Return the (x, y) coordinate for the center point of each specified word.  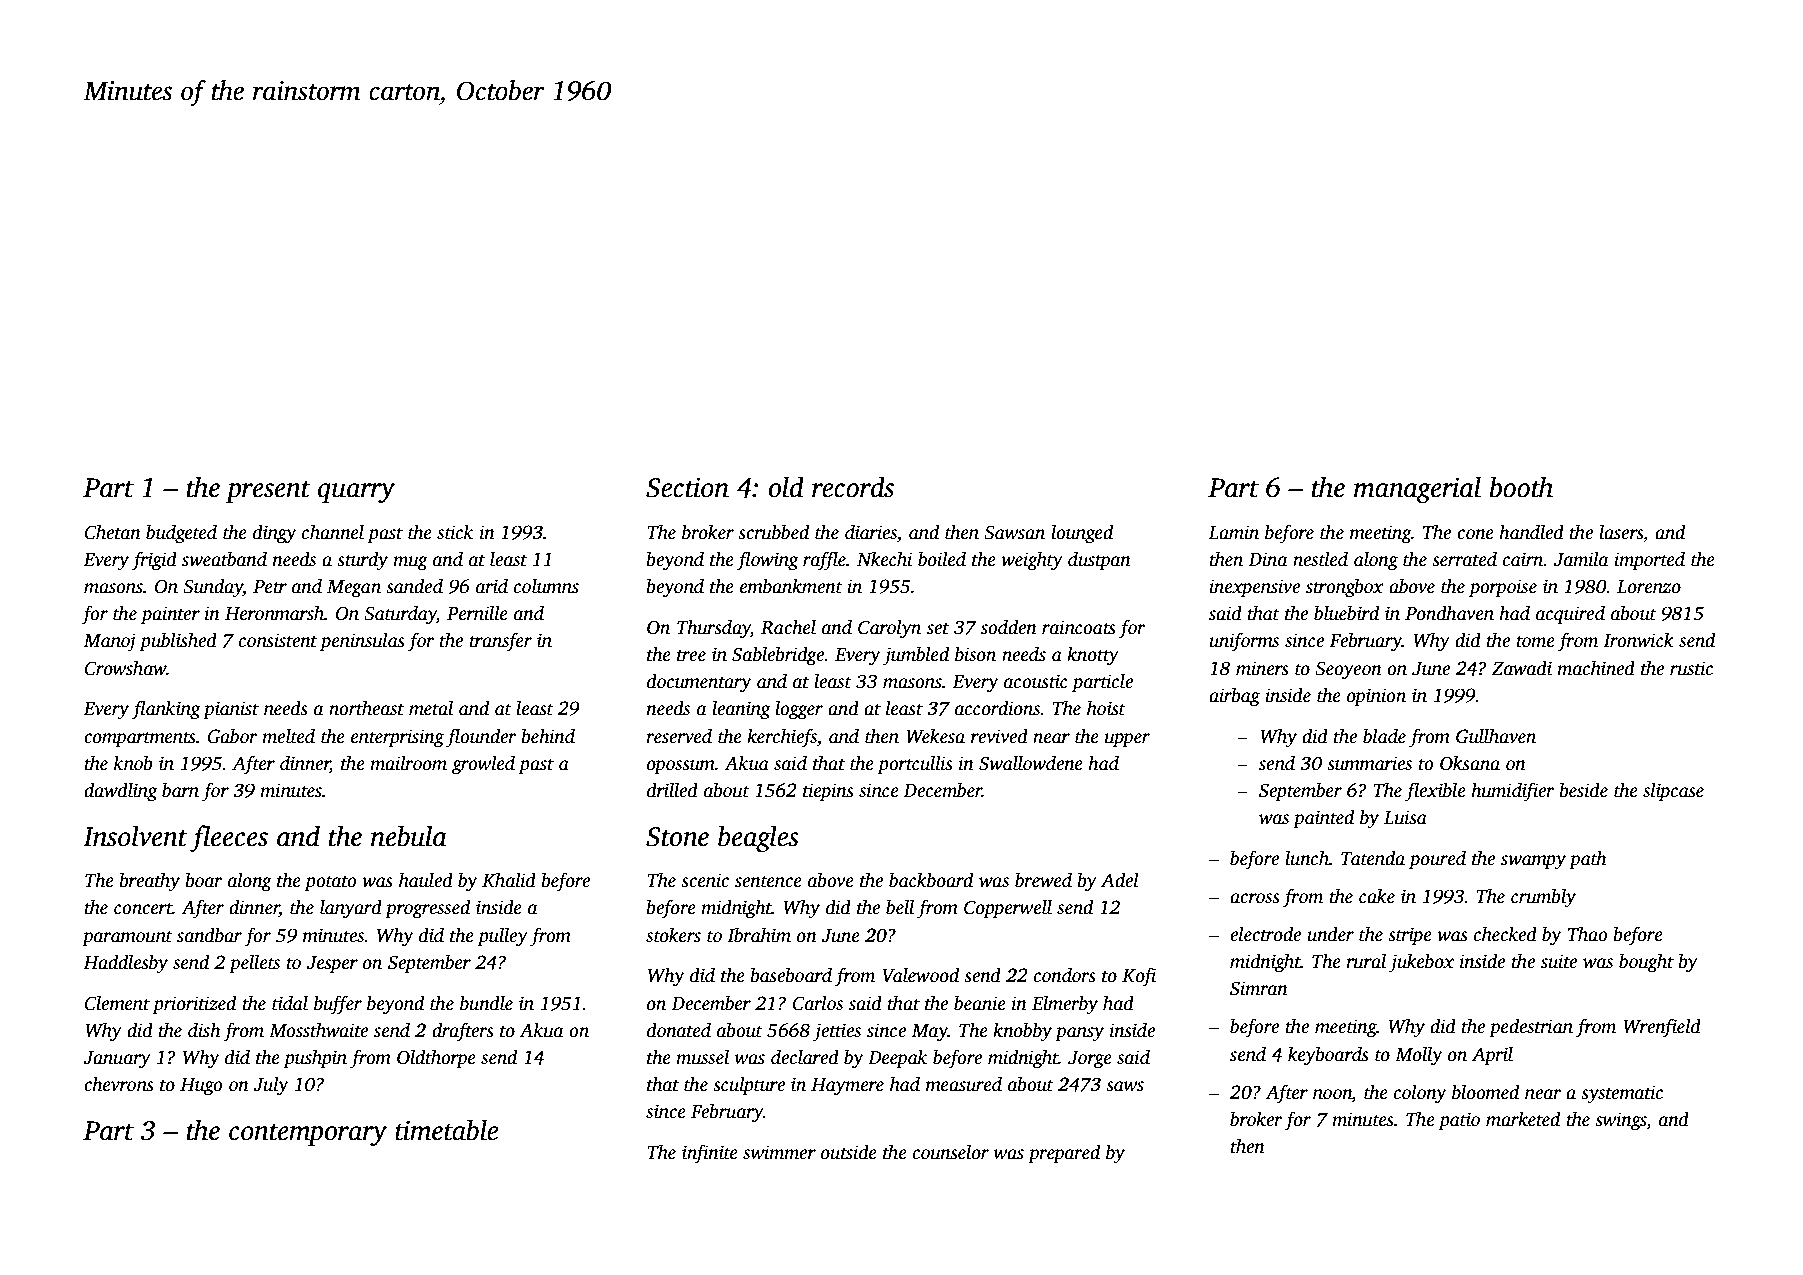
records (853, 487)
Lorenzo (1649, 587)
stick (455, 532)
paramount (127, 938)
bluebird (1346, 613)
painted (1323, 819)
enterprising (397, 738)
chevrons (119, 1084)
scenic (705, 880)
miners (1262, 668)
